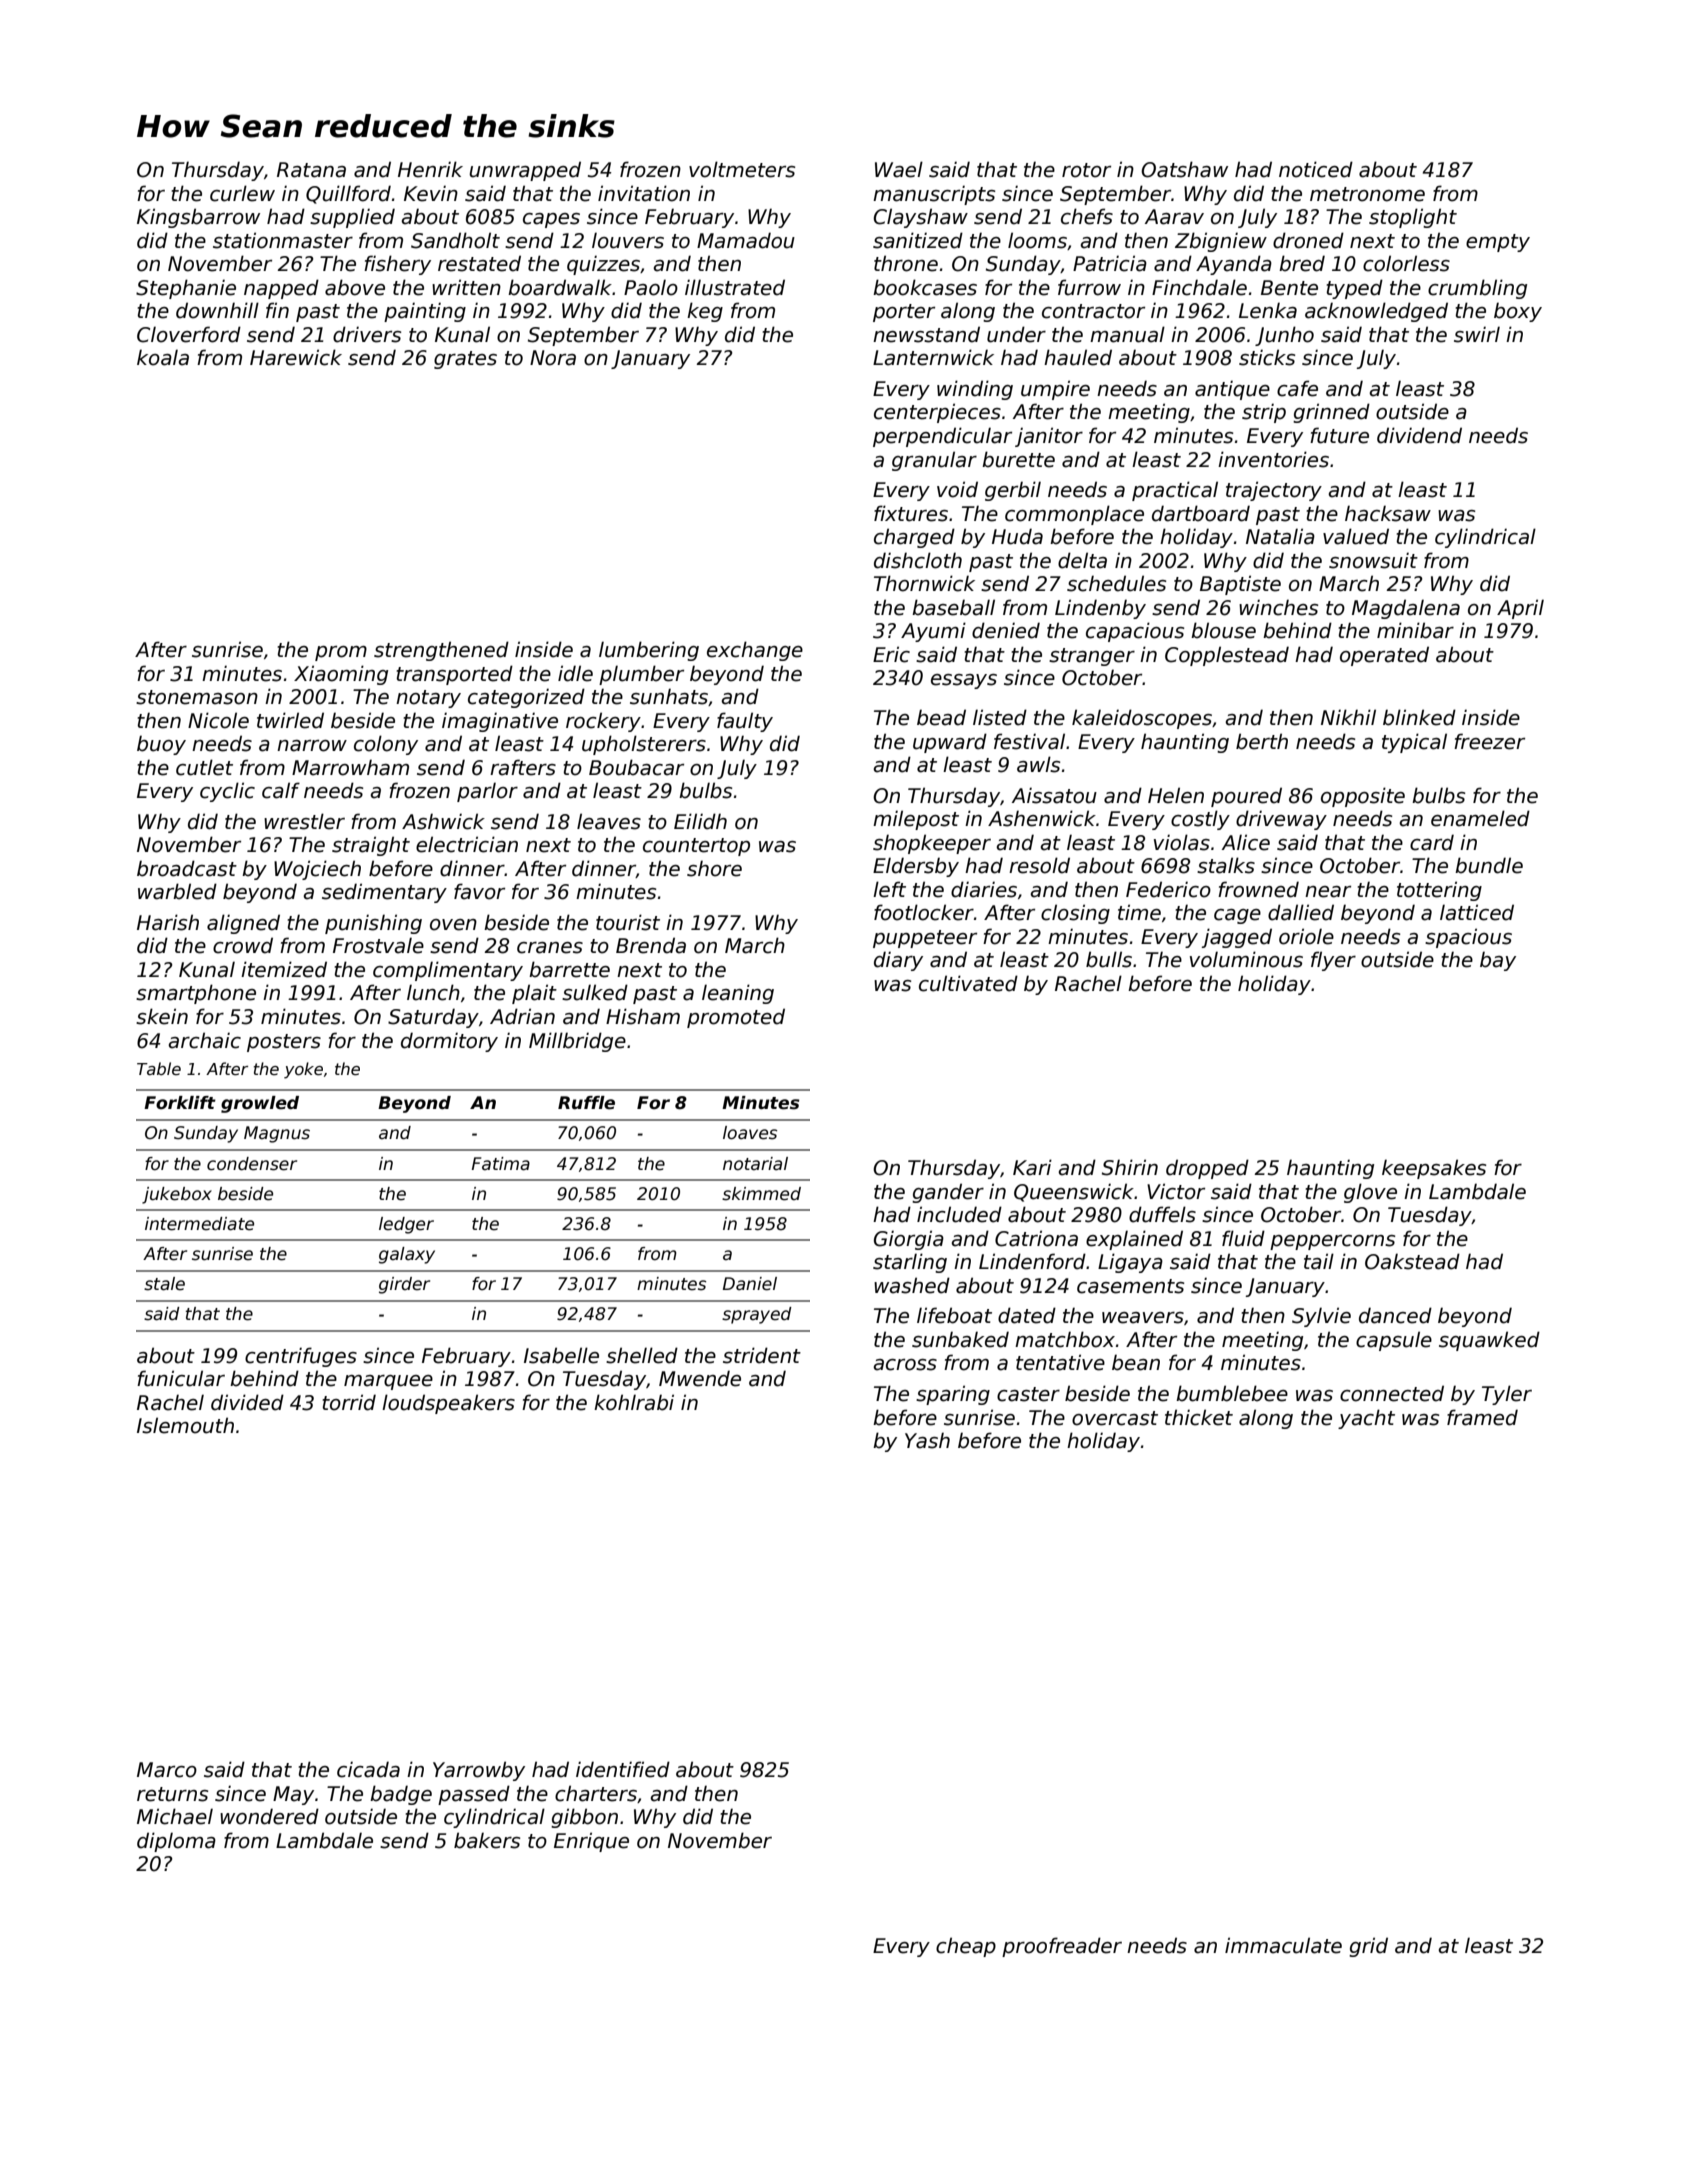 The width and height of the page is (1683, 2178). I want to click on marquee, so click(388, 1382).
